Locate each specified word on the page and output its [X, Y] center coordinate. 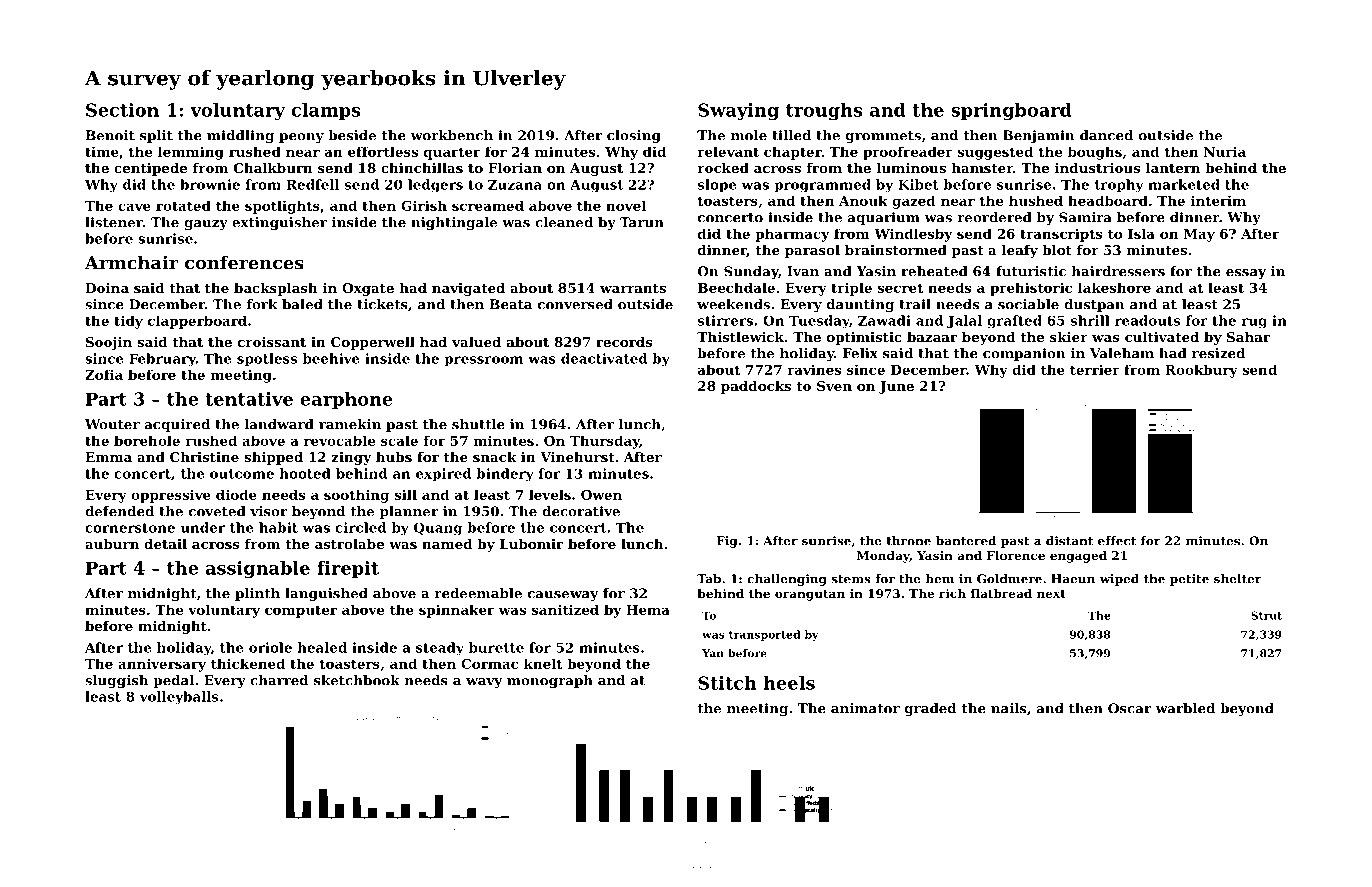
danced [1106, 135]
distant [1069, 541]
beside [352, 135]
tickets [382, 304]
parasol [812, 251]
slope [717, 185]
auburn [112, 544]
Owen [601, 495]
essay [1246, 274]
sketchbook [357, 680]
